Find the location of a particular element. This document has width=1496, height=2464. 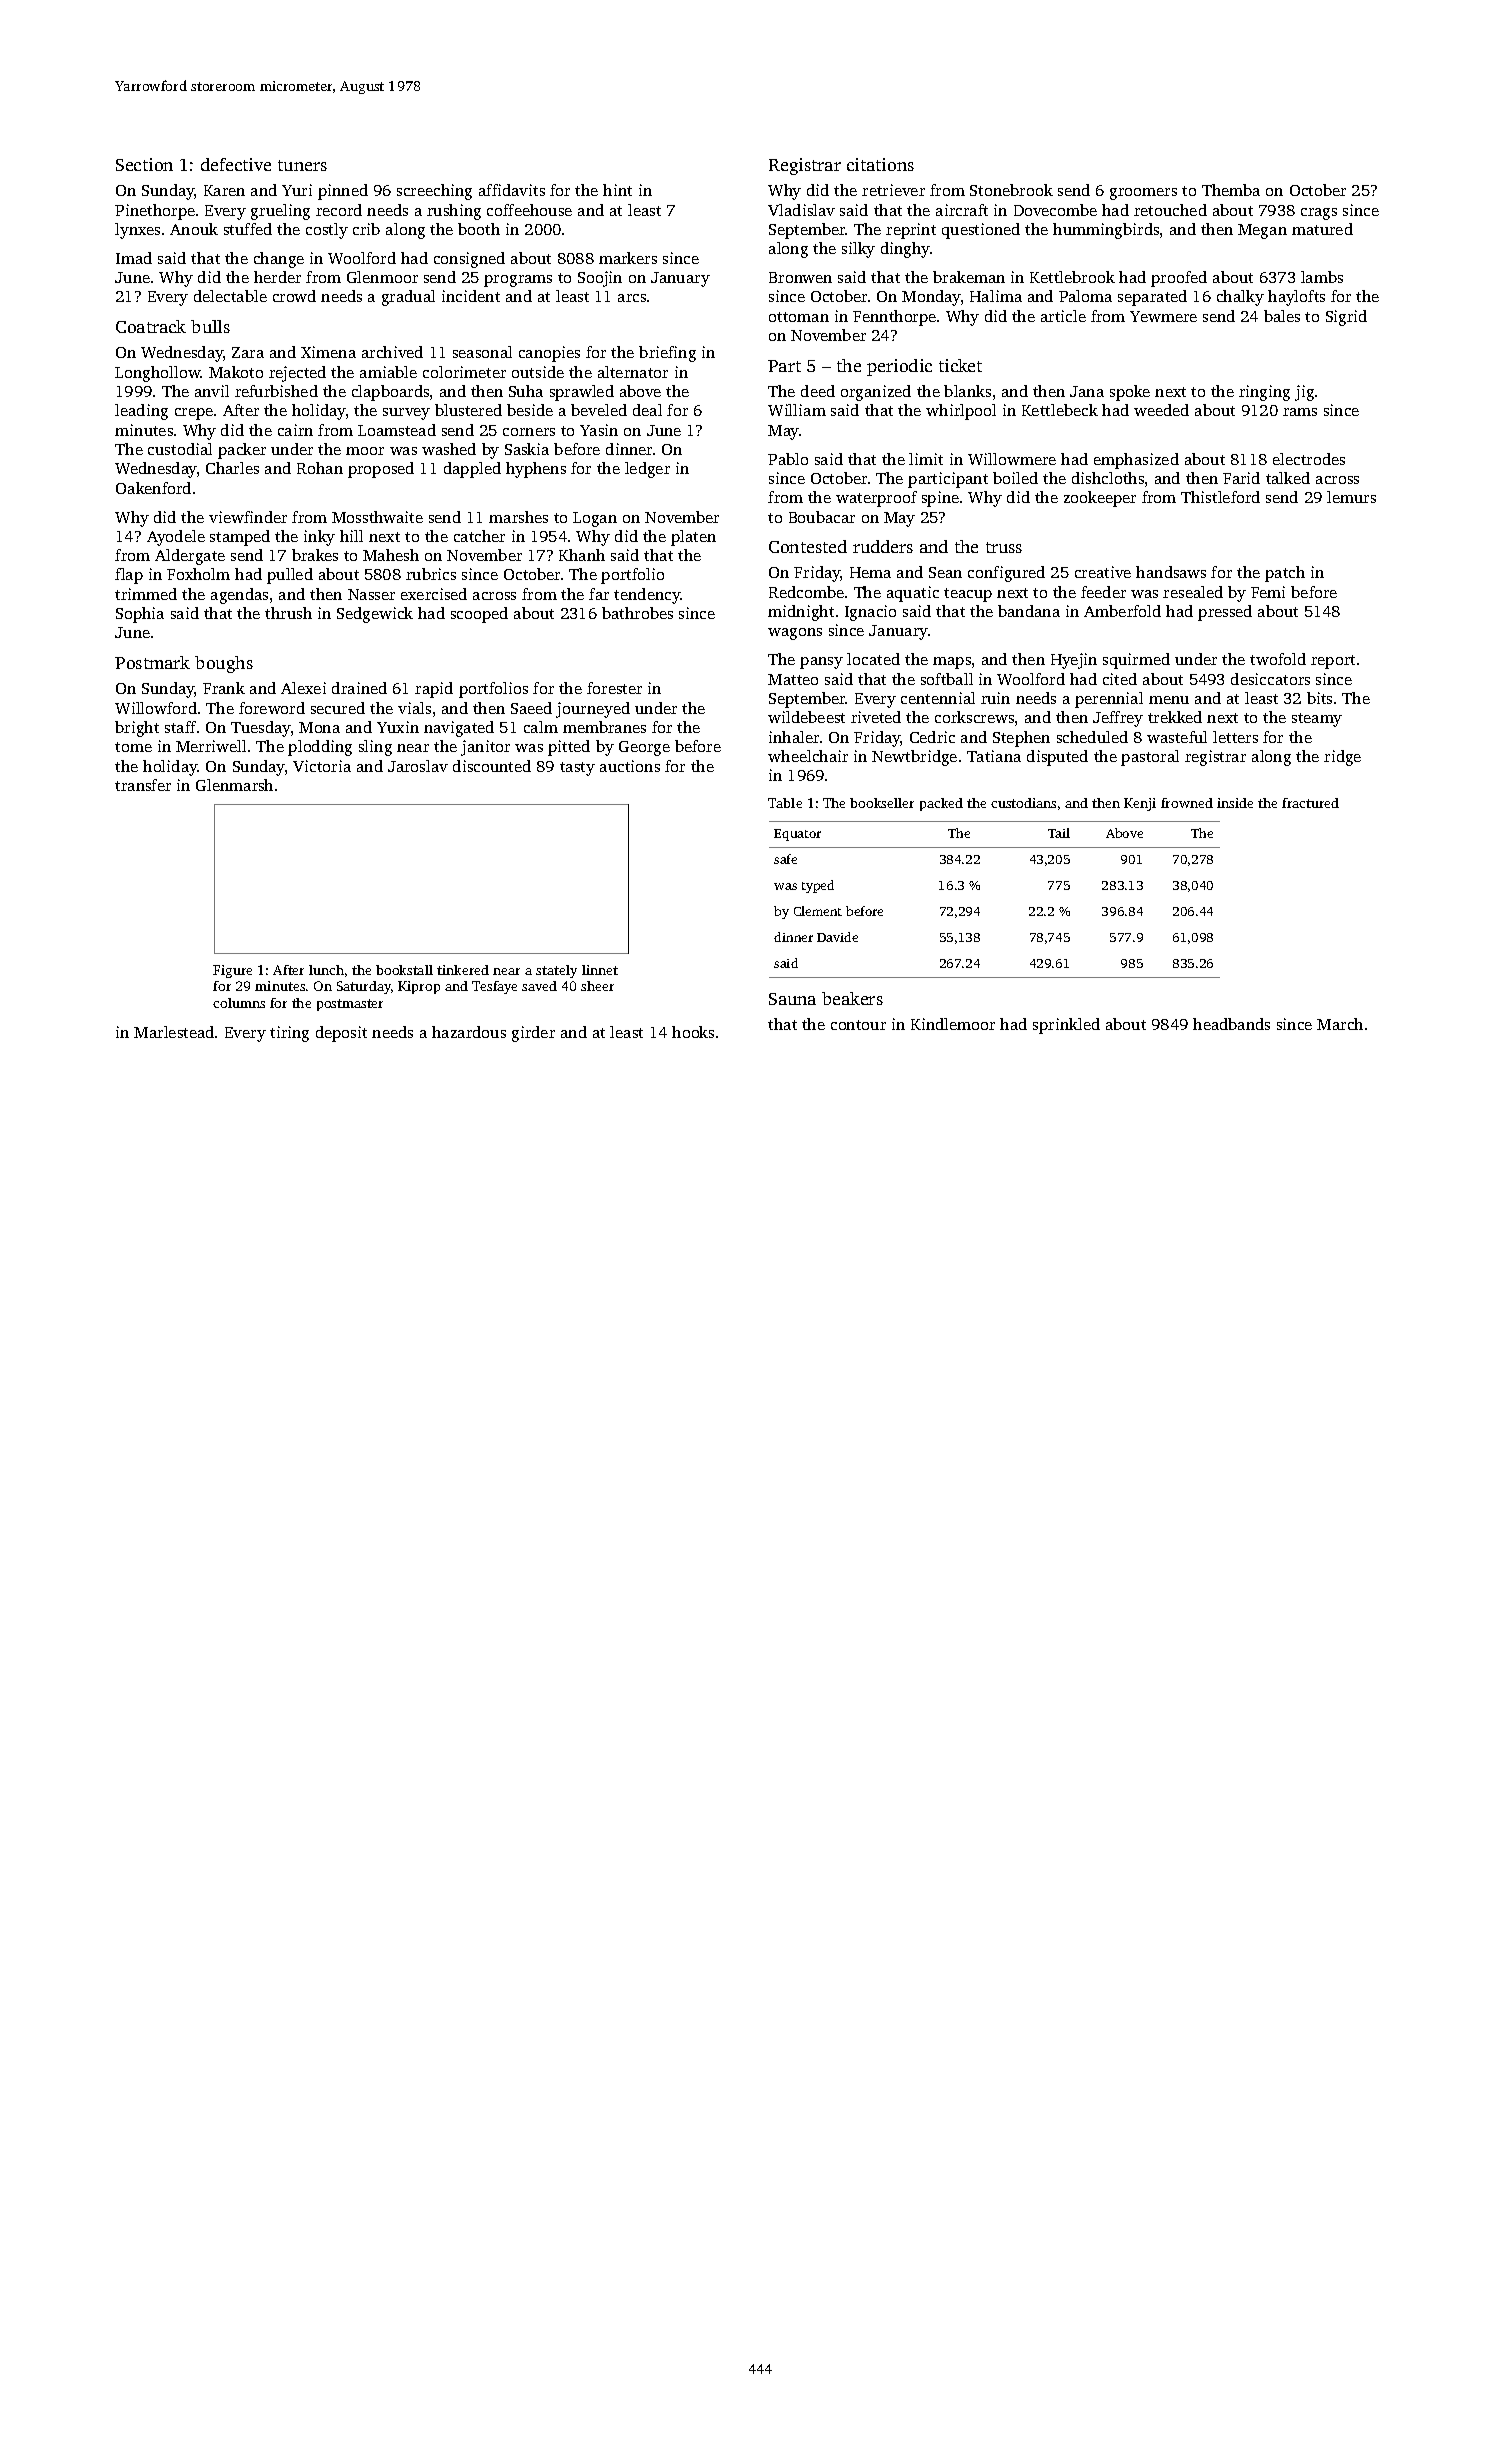

tiring is located at coordinates (289, 1034).
